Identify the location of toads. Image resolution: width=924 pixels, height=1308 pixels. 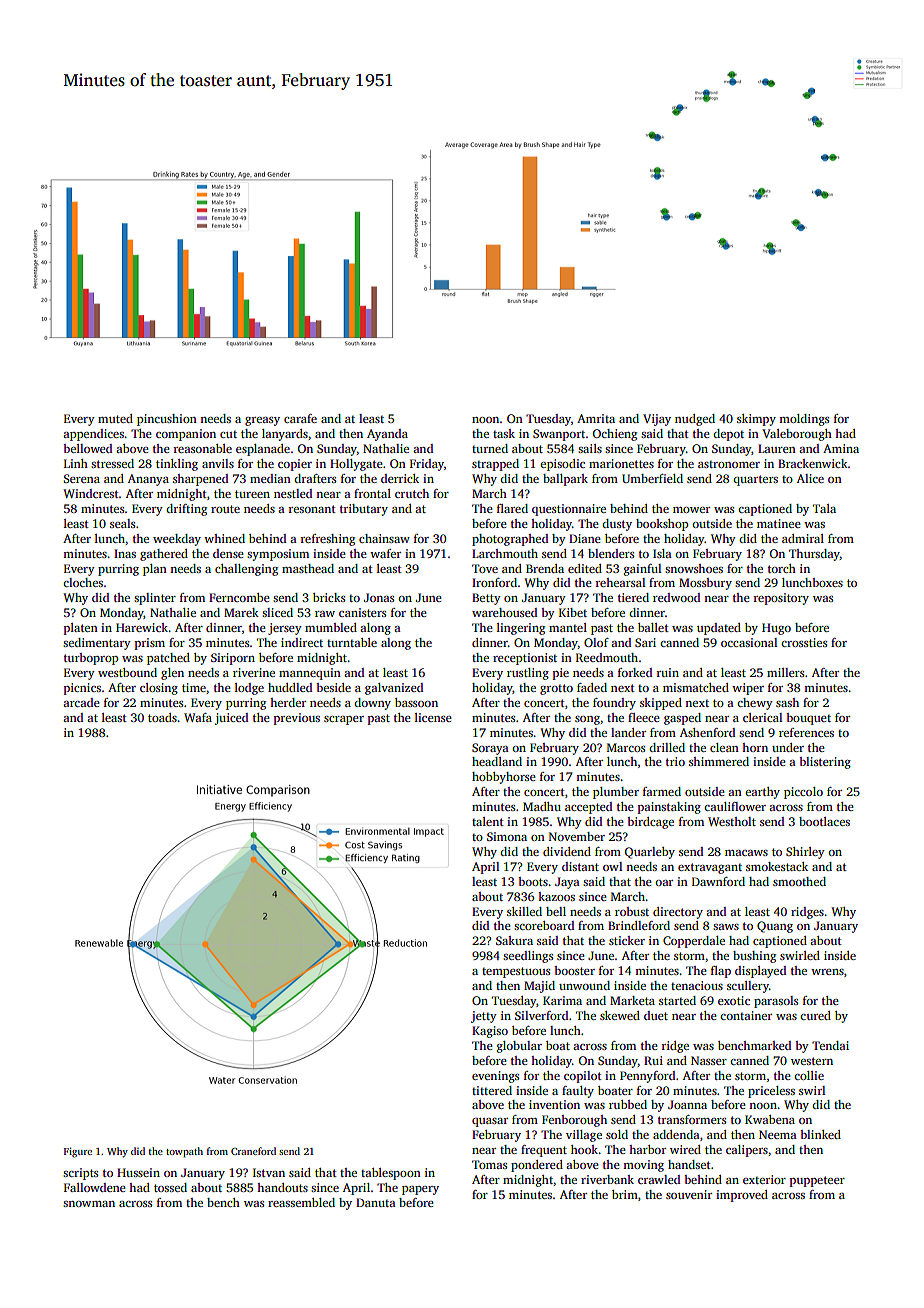
(162, 717).
